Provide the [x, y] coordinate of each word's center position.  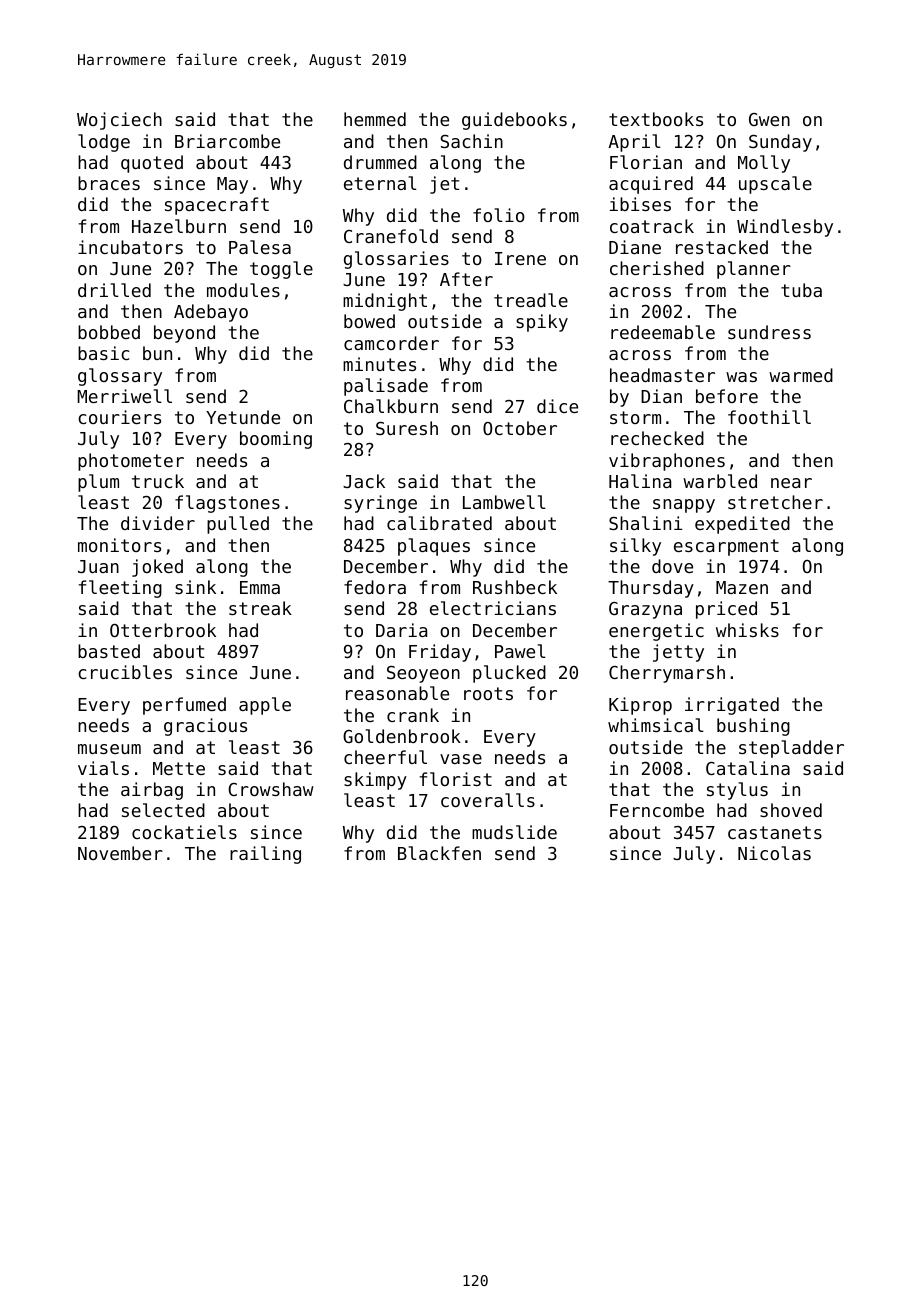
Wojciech [119, 121]
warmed [801, 375]
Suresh [407, 428]
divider [158, 523]
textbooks [656, 119]
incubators [130, 247]
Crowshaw [271, 789]
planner [754, 270]
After [466, 279]
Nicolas [774, 853]
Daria [401, 630]
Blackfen [439, 853]
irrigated [732, 706]
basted [109, 651]
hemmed [375, 119]
